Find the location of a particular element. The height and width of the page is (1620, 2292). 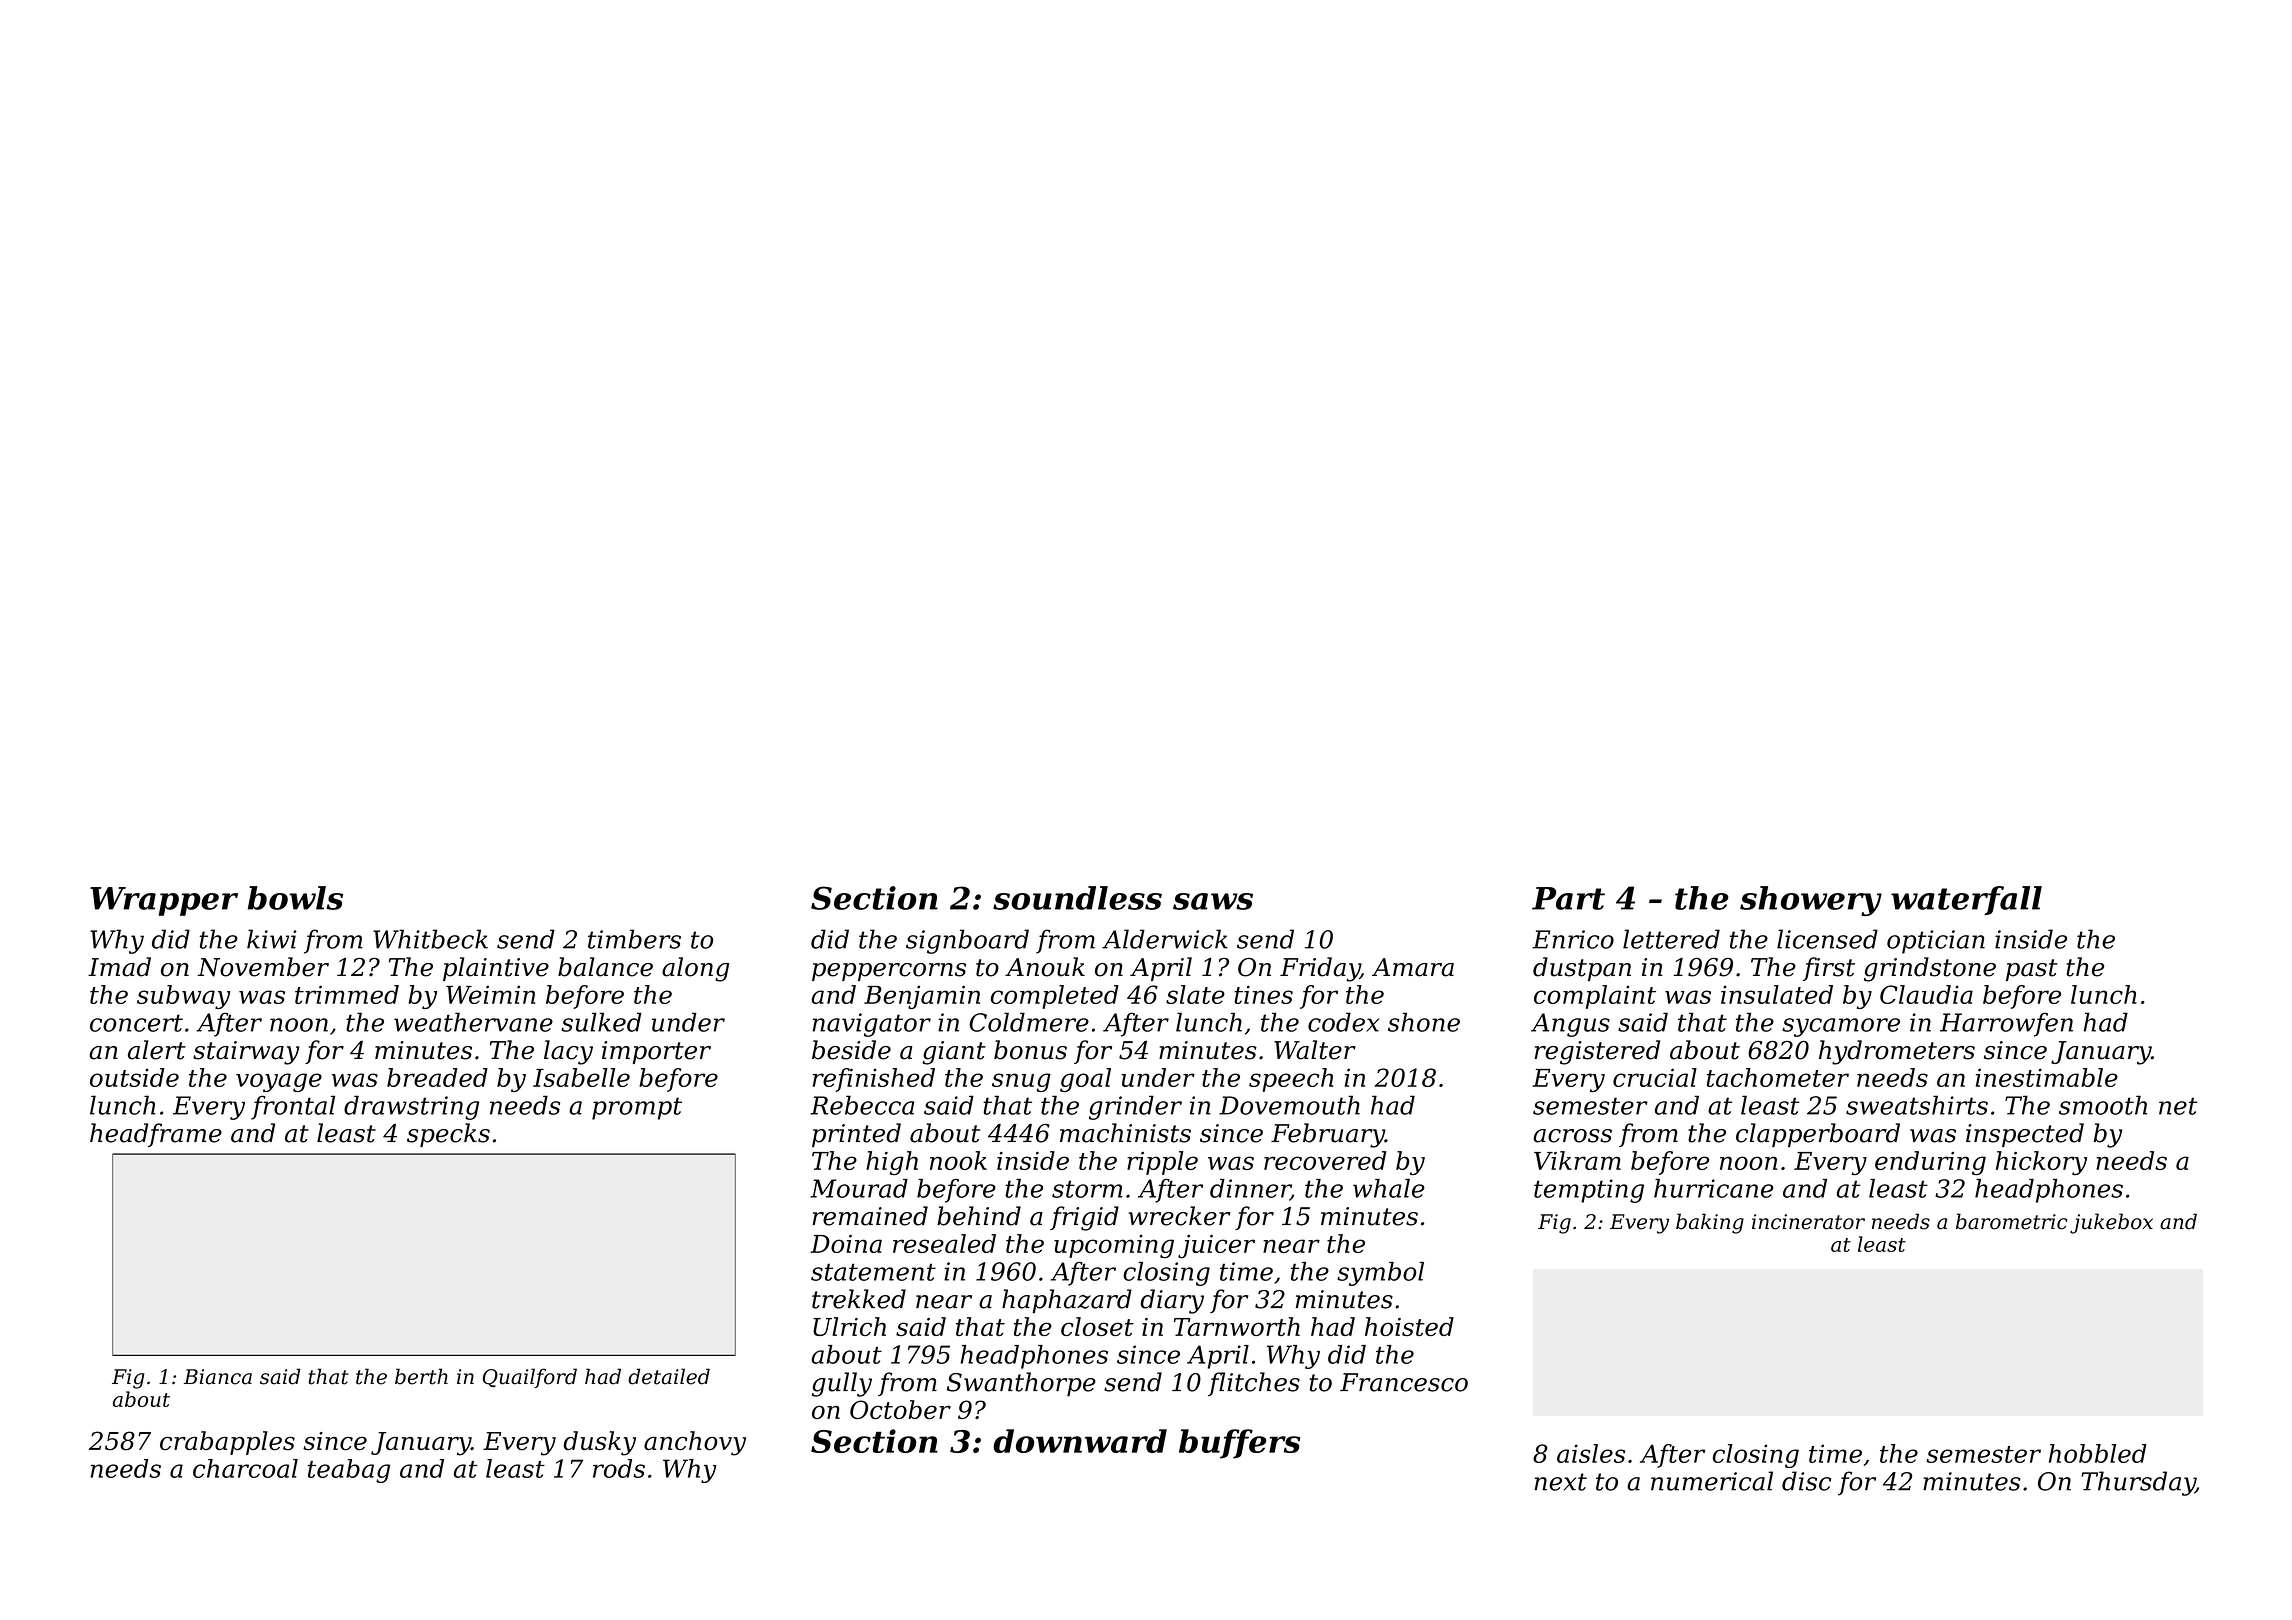

waterfall is located at coordinates (1966, 900).
